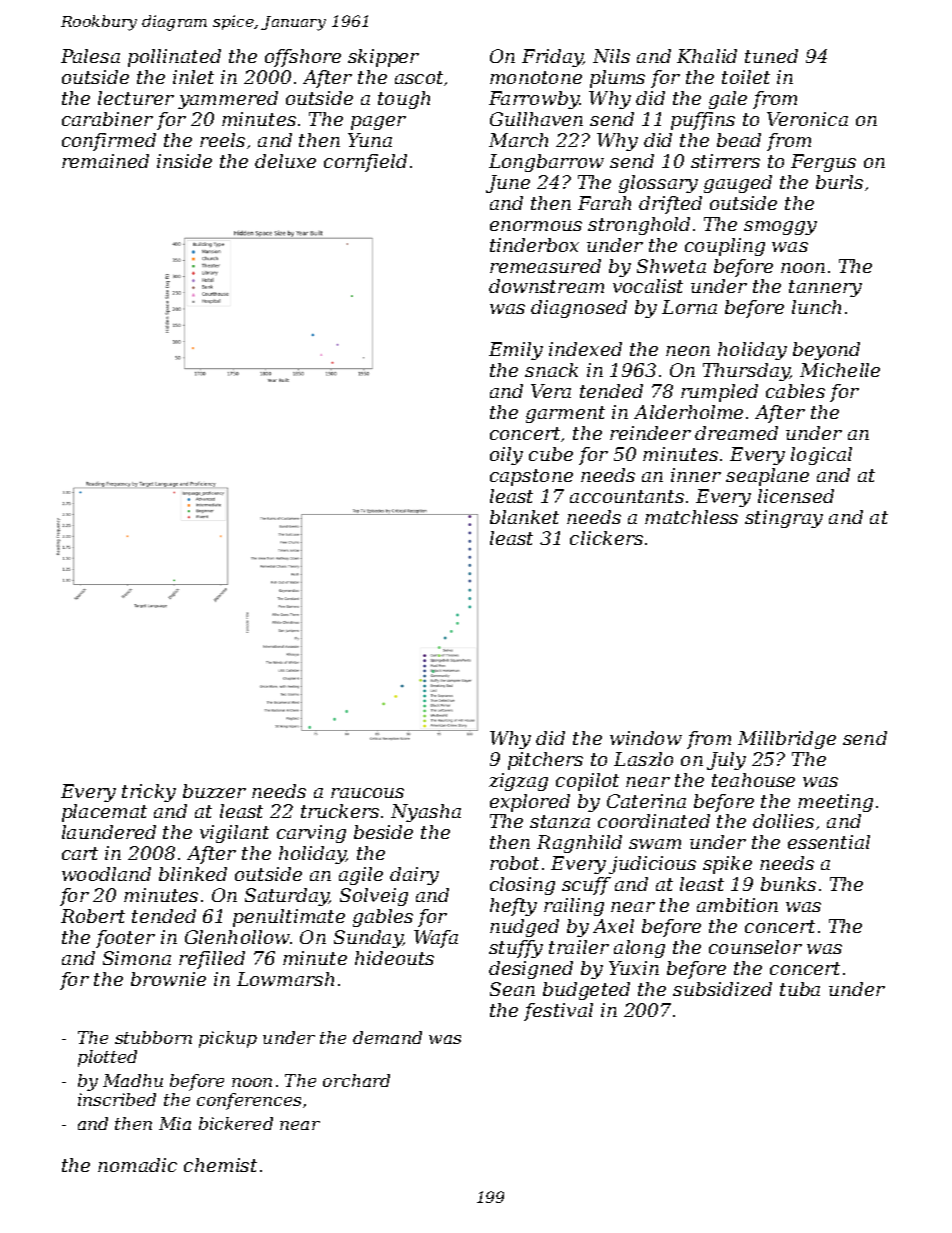  I want to click on Palesa, so click(90, 56).
